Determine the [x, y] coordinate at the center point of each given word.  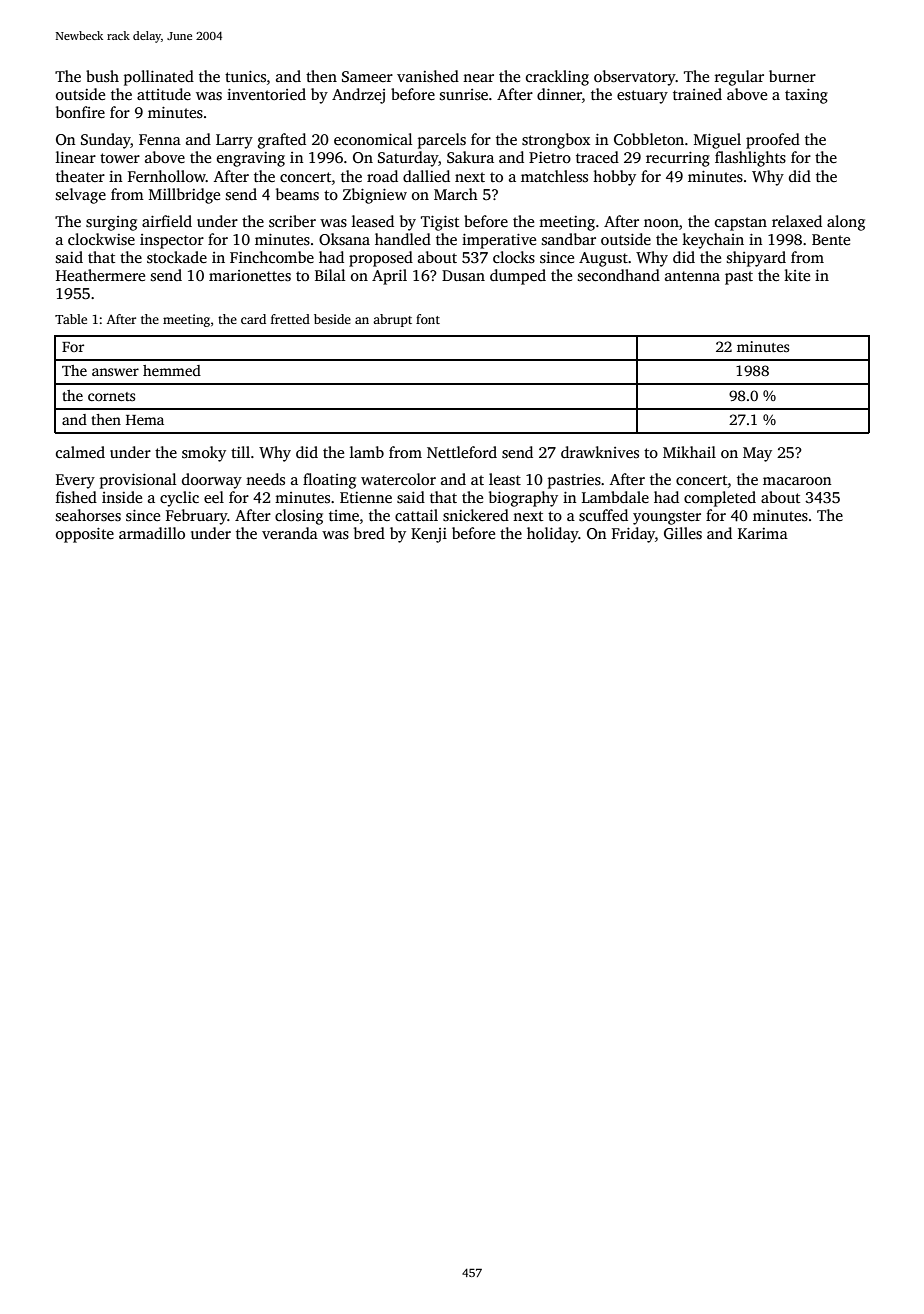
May [757, 454]
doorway [212, 481]
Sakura [470, 157]
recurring [678, 159]
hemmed [172, 370]
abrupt [392, 320]
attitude [164, 94]
